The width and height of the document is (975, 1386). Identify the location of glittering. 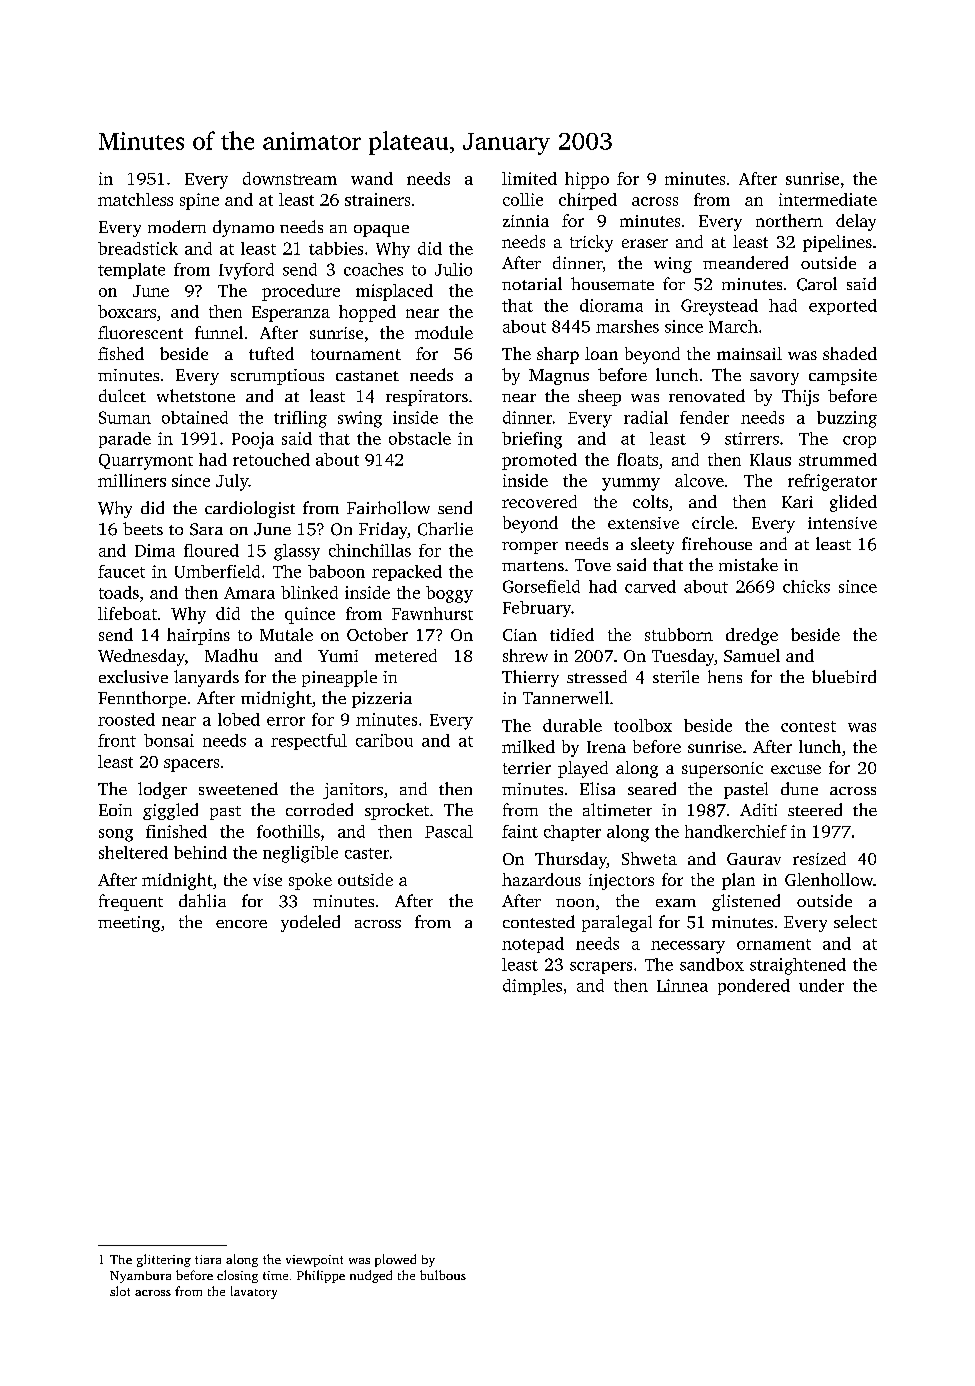
(164, 1260).
